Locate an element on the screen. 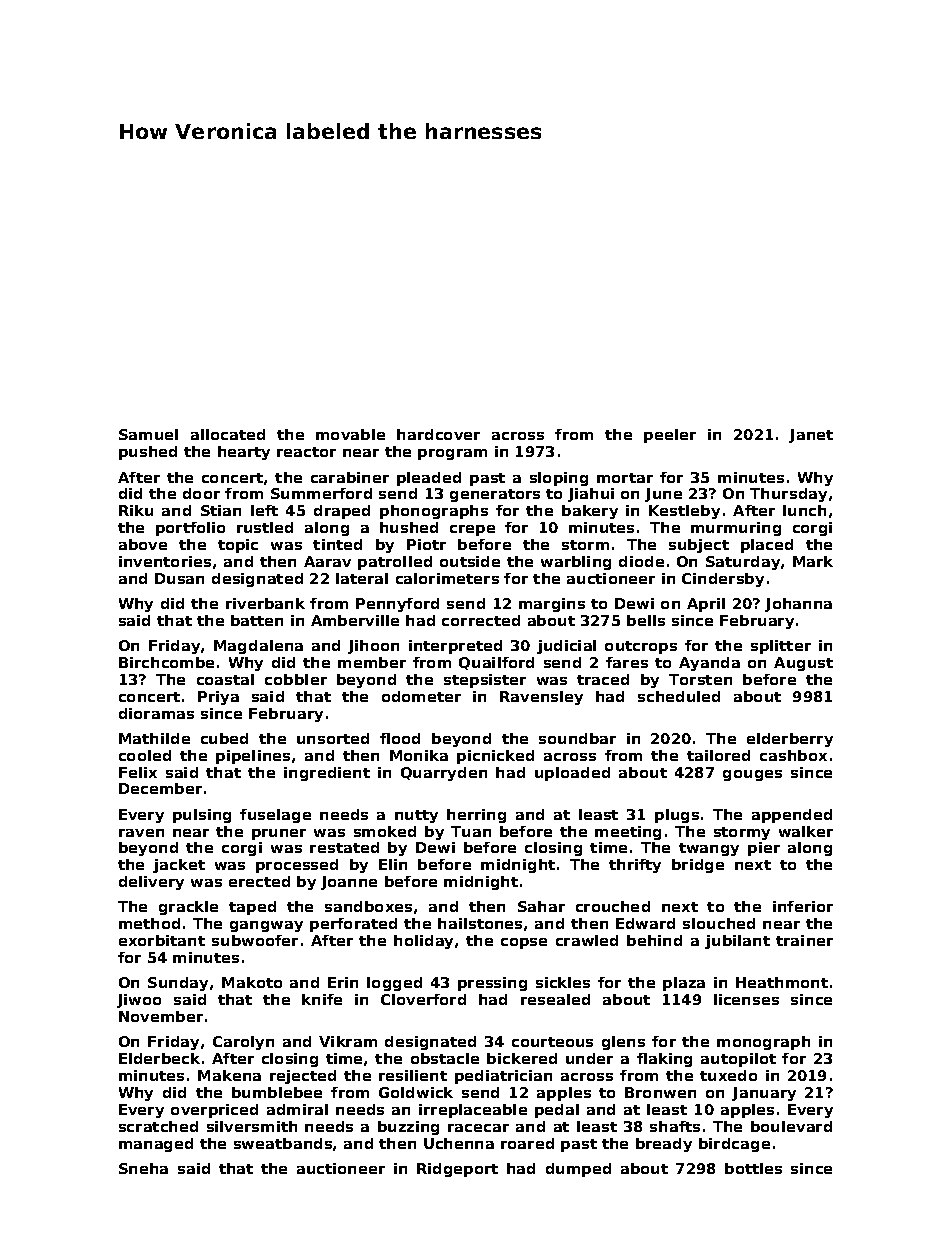 Image resolution: width=952 pixels, height=1233 pixels. dioramas is located at coordinates (156, 713).
